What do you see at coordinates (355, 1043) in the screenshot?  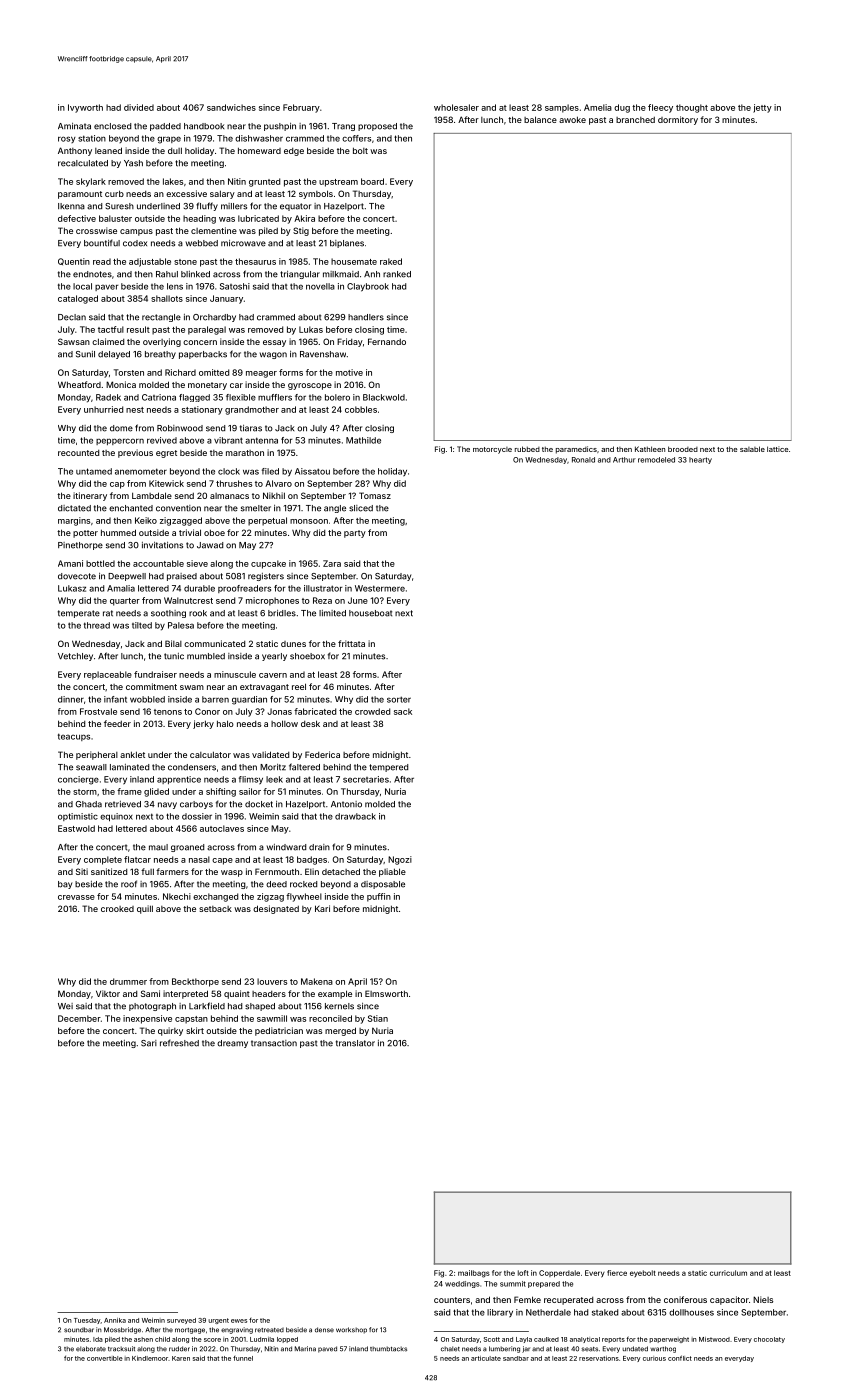 I see `translator` at bounding box center [355, 1043].
